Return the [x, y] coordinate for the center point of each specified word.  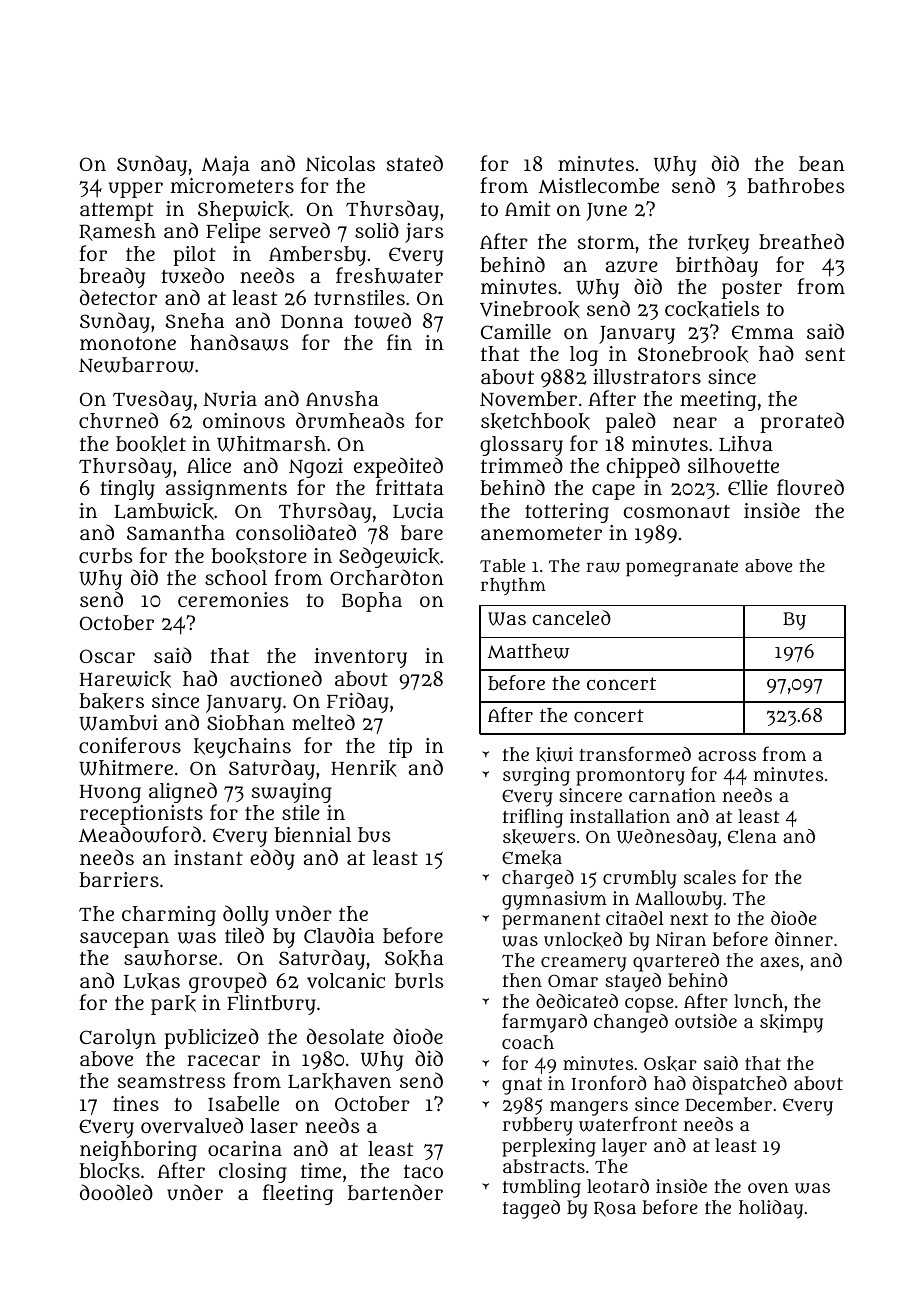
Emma [763, 332]
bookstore [259, 556]
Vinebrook [530, 309]
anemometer [541, 533]
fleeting [298, 1194]
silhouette [733, 466]
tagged [531, 1209]
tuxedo [192, 275]
